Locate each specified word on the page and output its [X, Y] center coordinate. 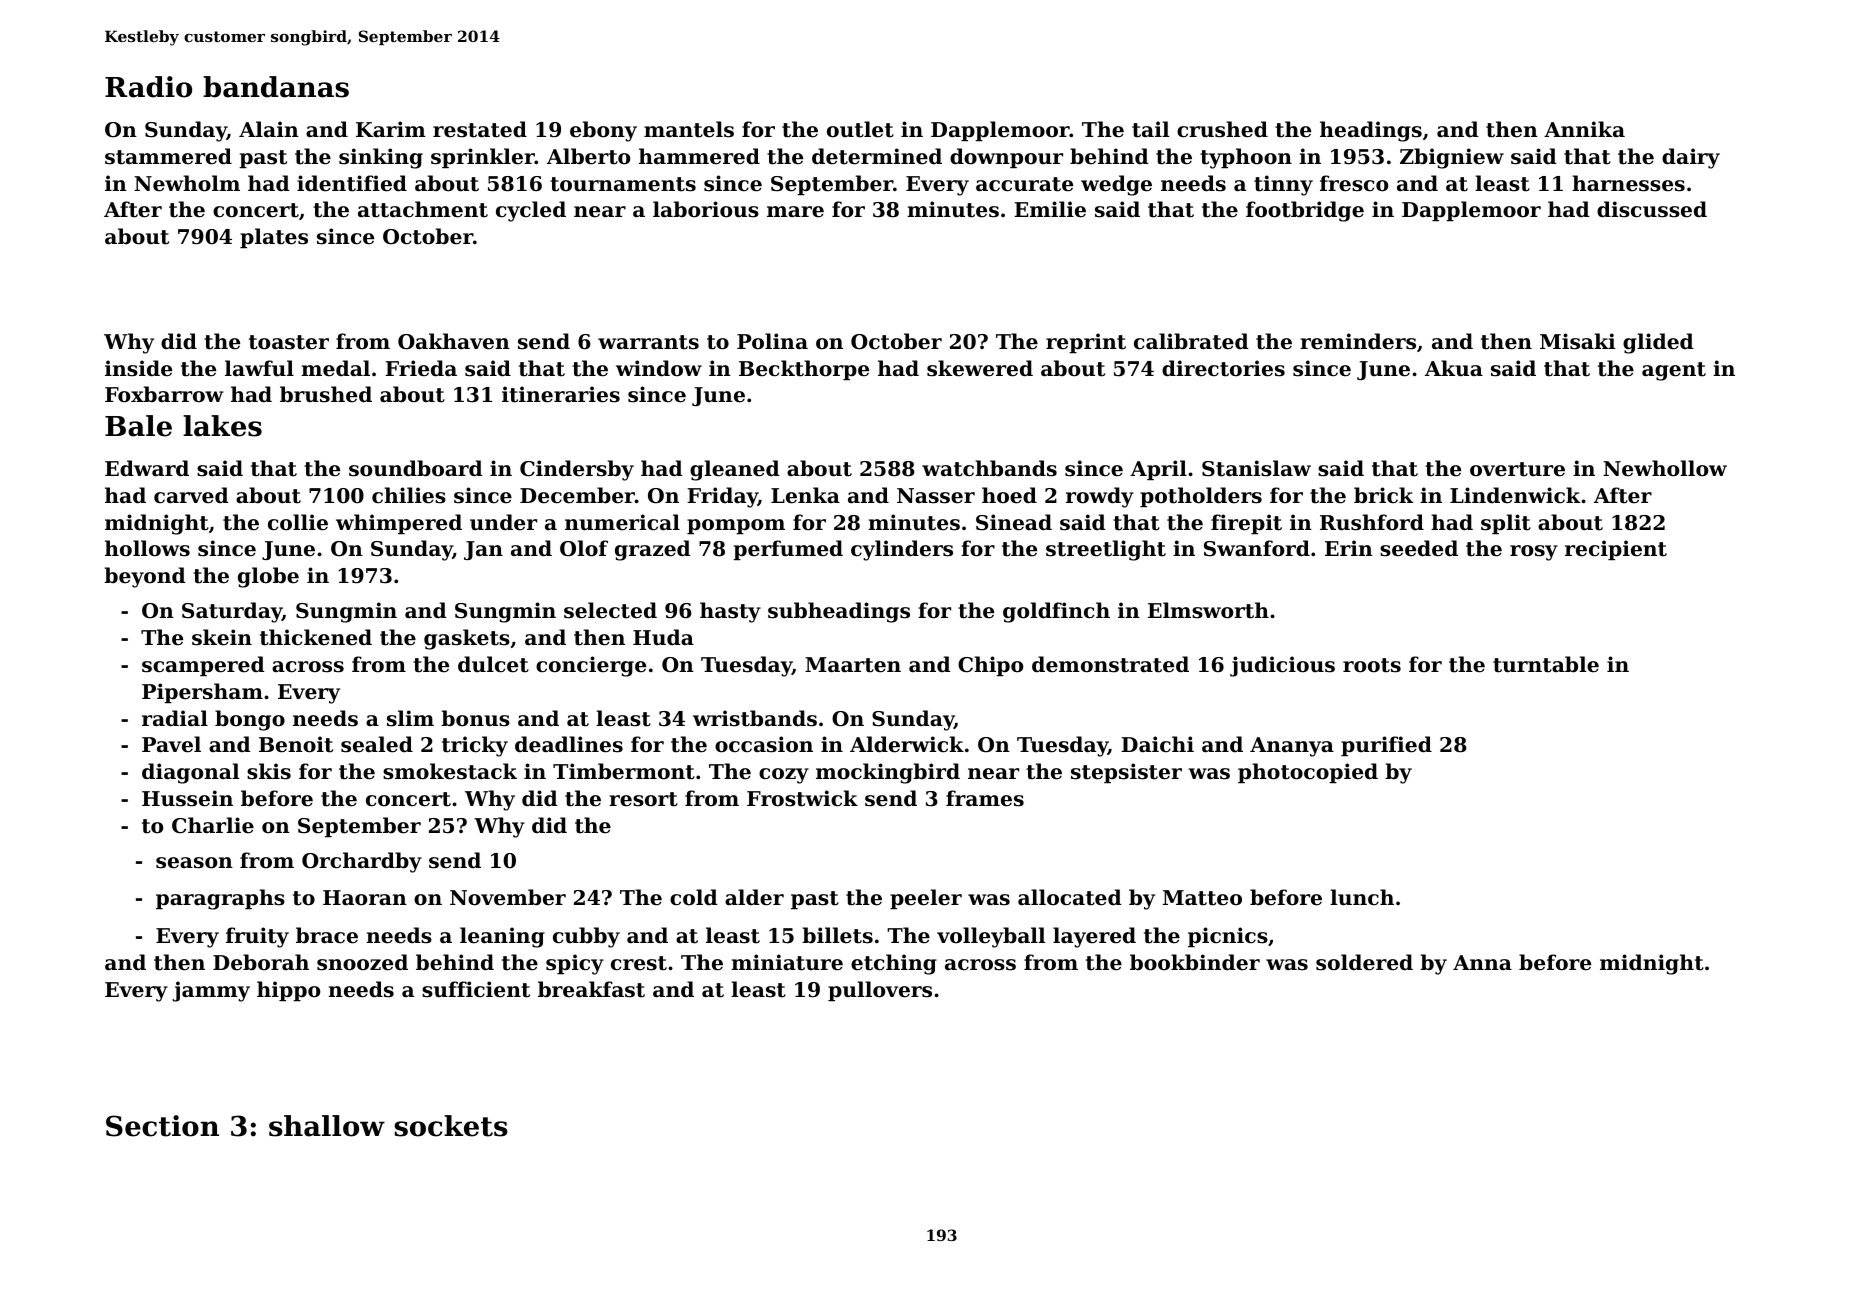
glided [1658, 343]
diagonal [190, 773]
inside [138, 368]
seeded [1419, 548]
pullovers [880, 991]
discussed [1652, 209]
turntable [1546, 664]
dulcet [493, 664]
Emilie [1050, 209]
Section [162, 1126]
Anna [1482, 962]
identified [352, 183]
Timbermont [624, 771]
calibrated [1191, 341]
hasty [730, 612]
